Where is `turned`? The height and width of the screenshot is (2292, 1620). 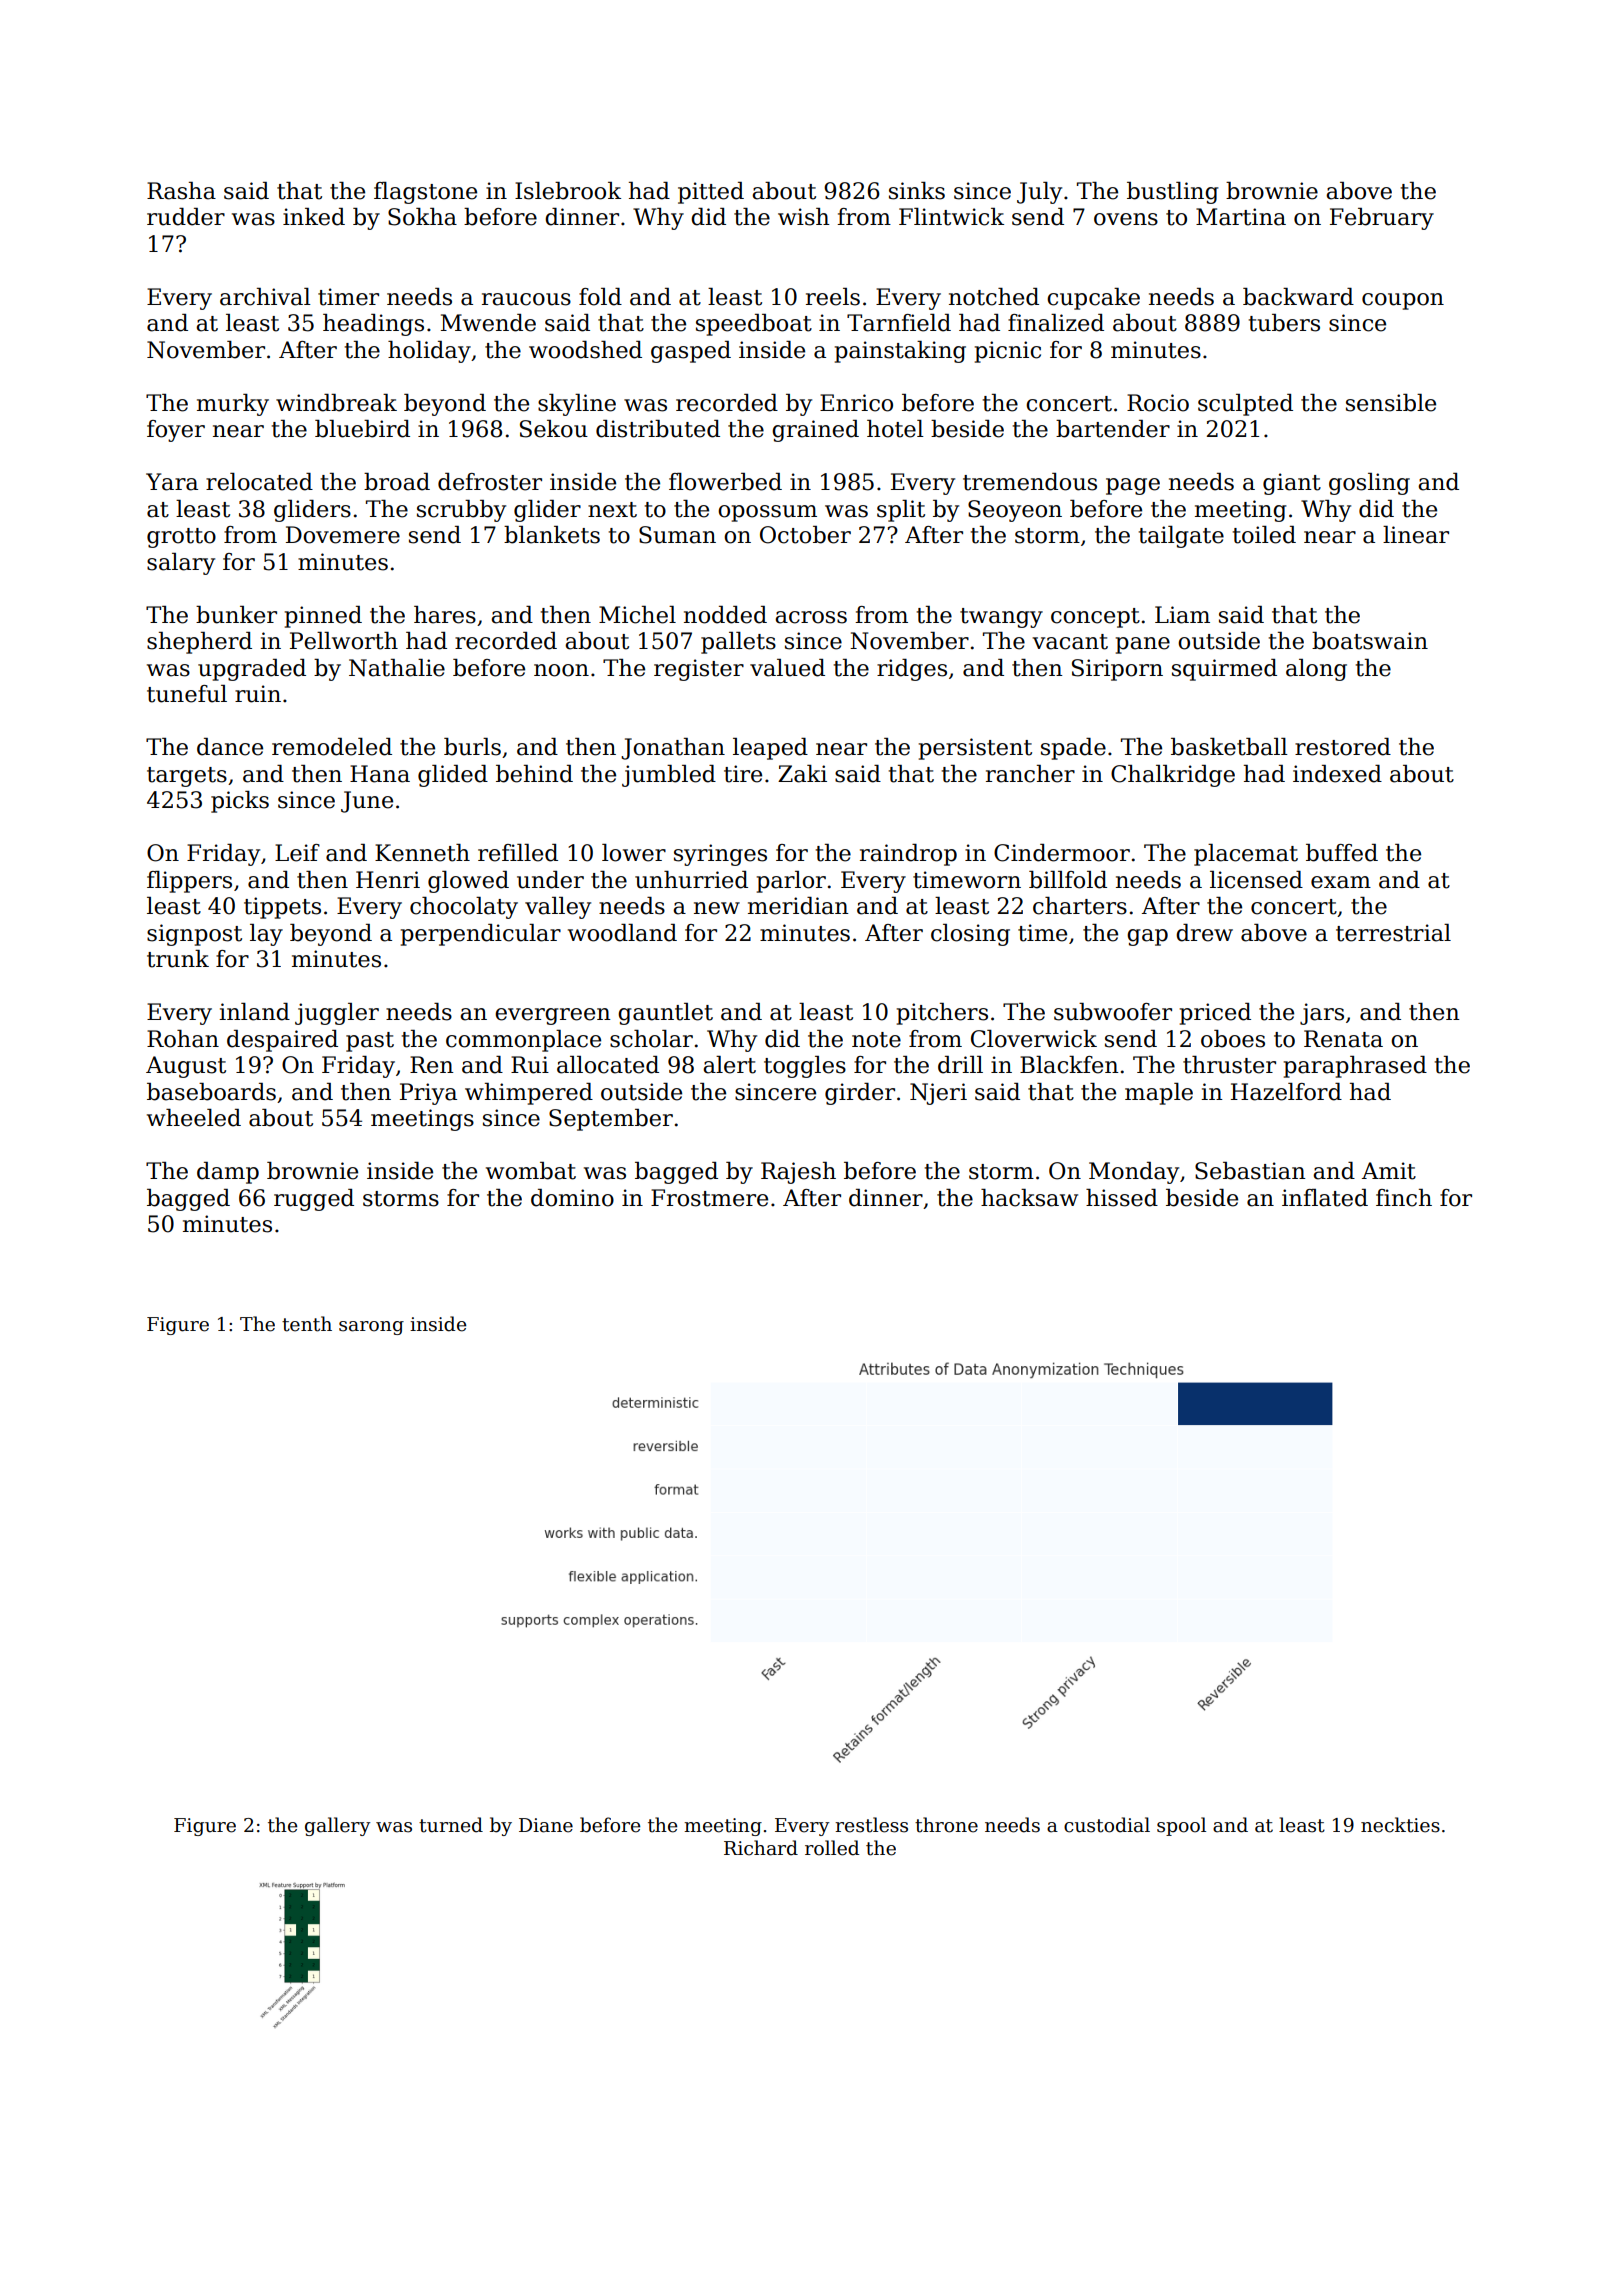
turned is located at coordinates (451, 1825).
